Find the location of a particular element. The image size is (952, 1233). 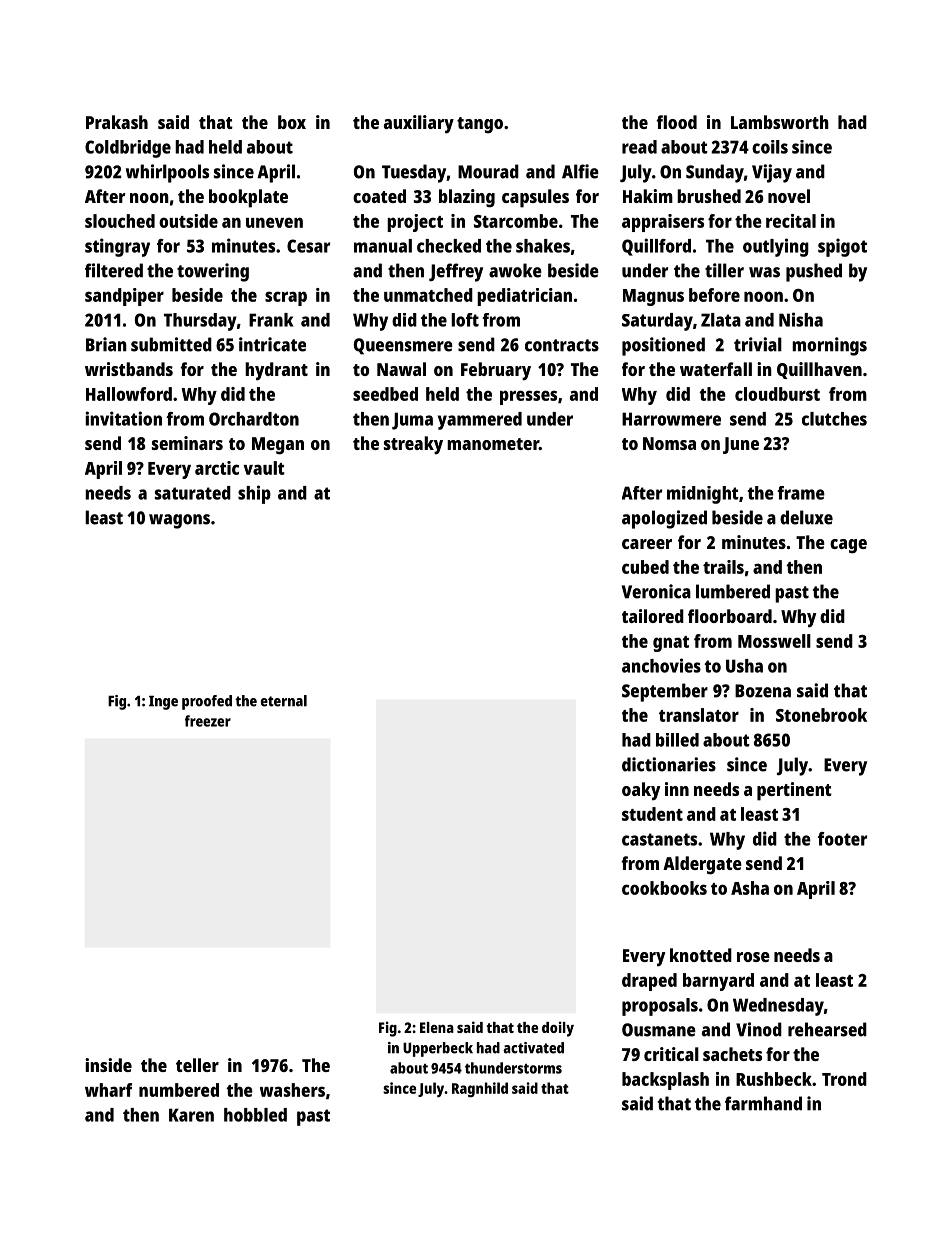

knotted is located at coordinates (701, 955).
